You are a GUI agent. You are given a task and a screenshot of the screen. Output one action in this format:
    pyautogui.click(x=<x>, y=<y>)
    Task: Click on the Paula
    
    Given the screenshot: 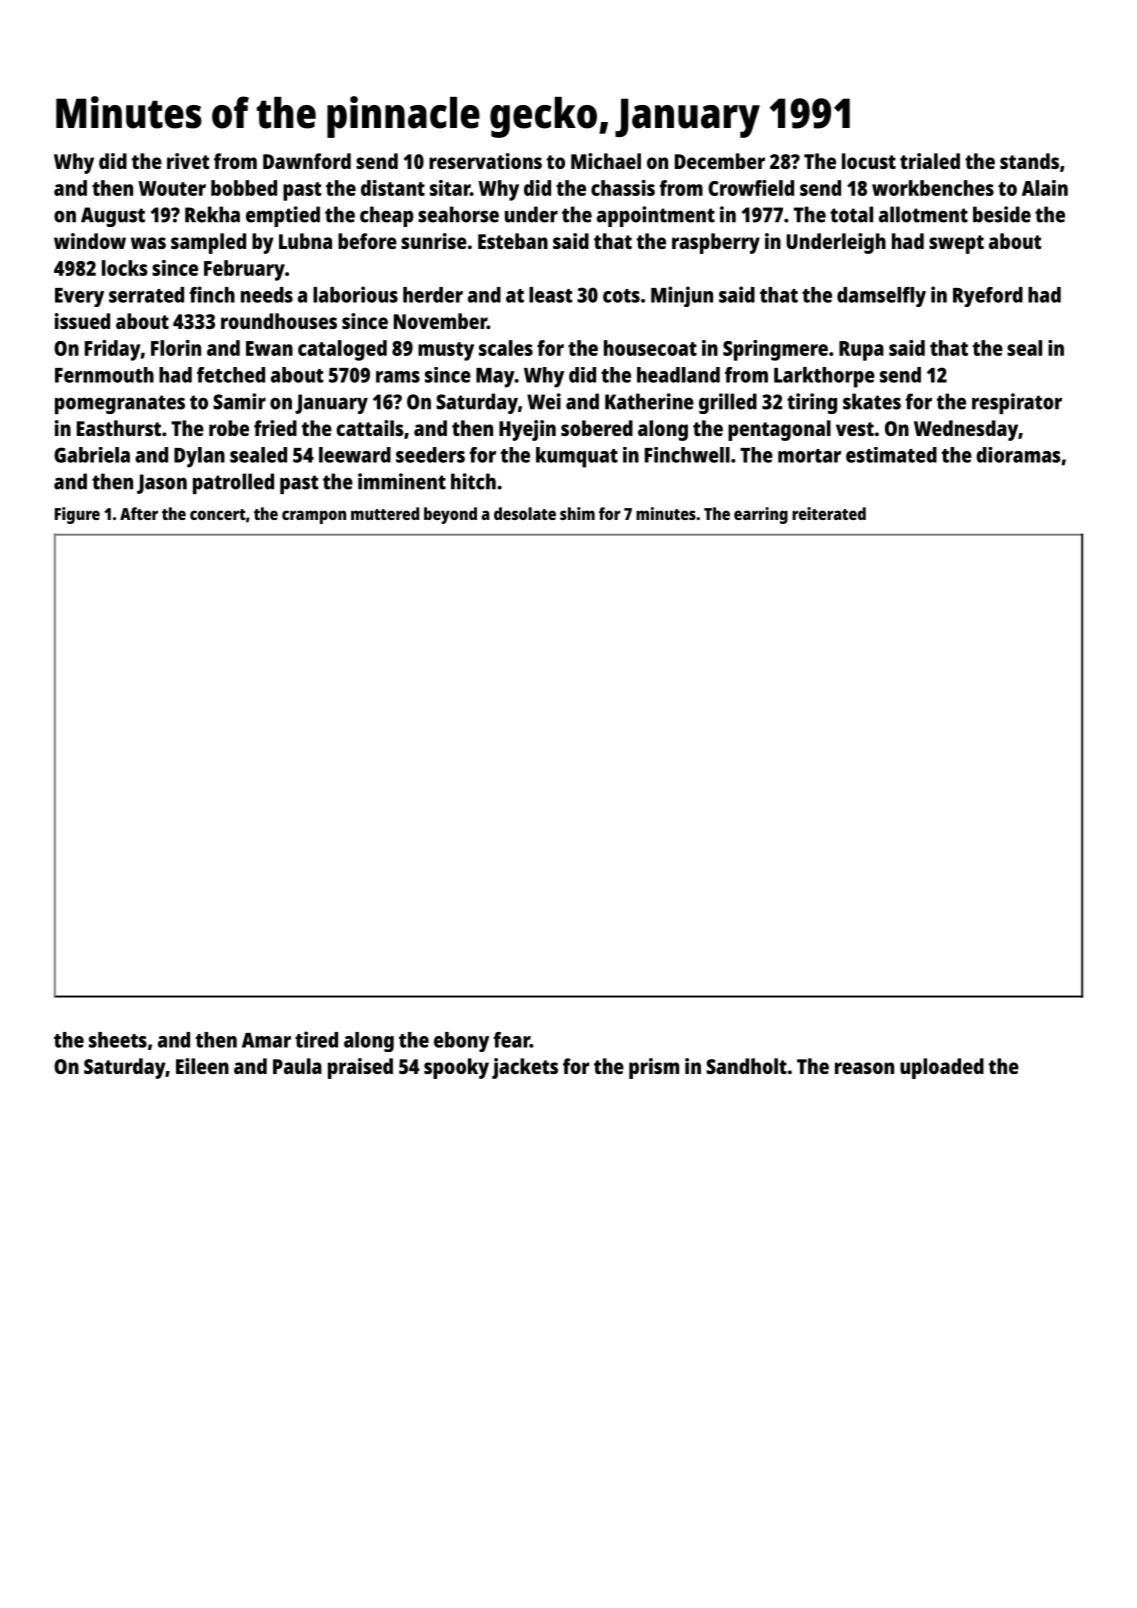 What is the action you would take?
    pyautogui.click(x=297, y=1066)
